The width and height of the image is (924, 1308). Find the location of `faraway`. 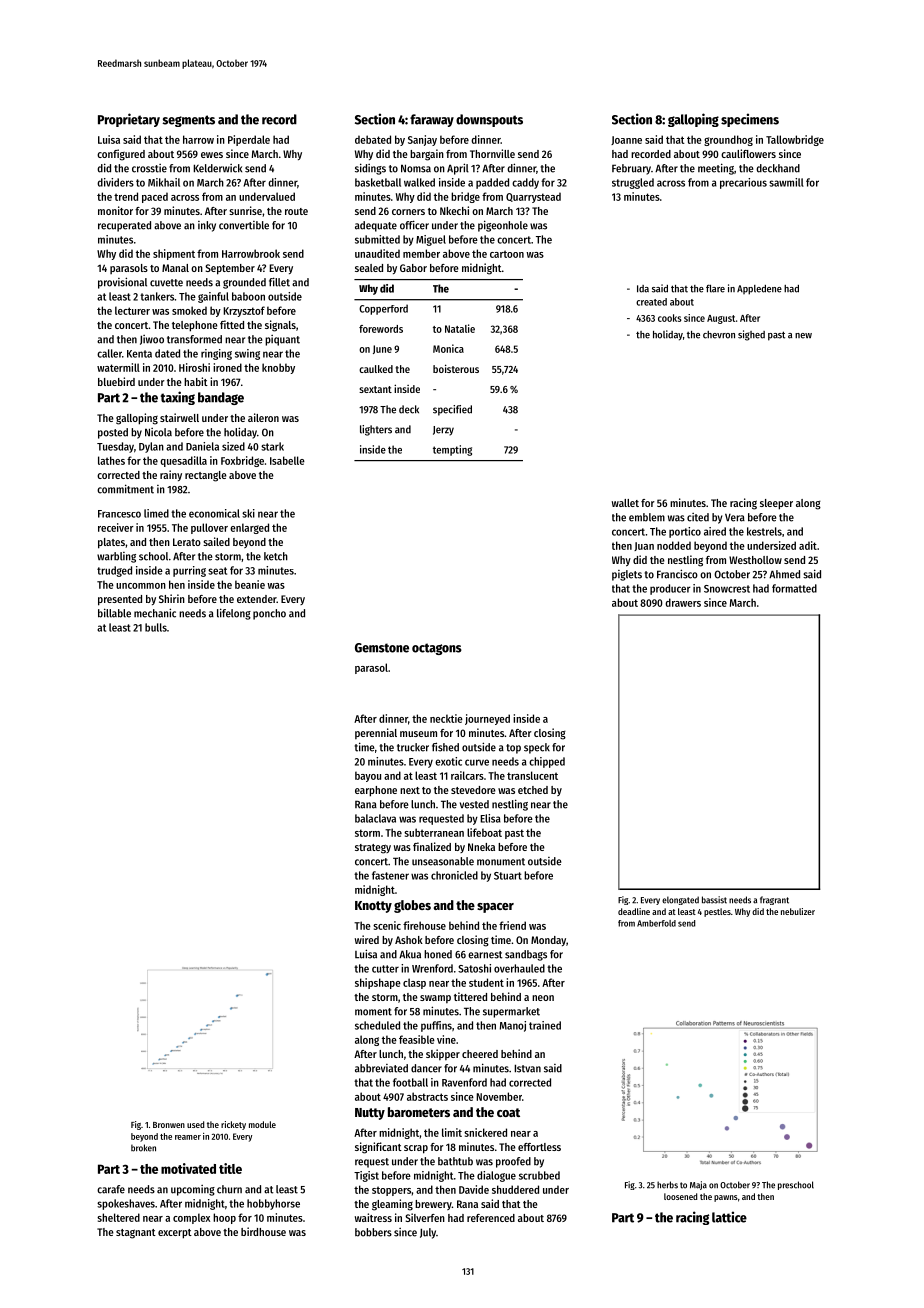

faraway is located at coordinates (432, 120).
